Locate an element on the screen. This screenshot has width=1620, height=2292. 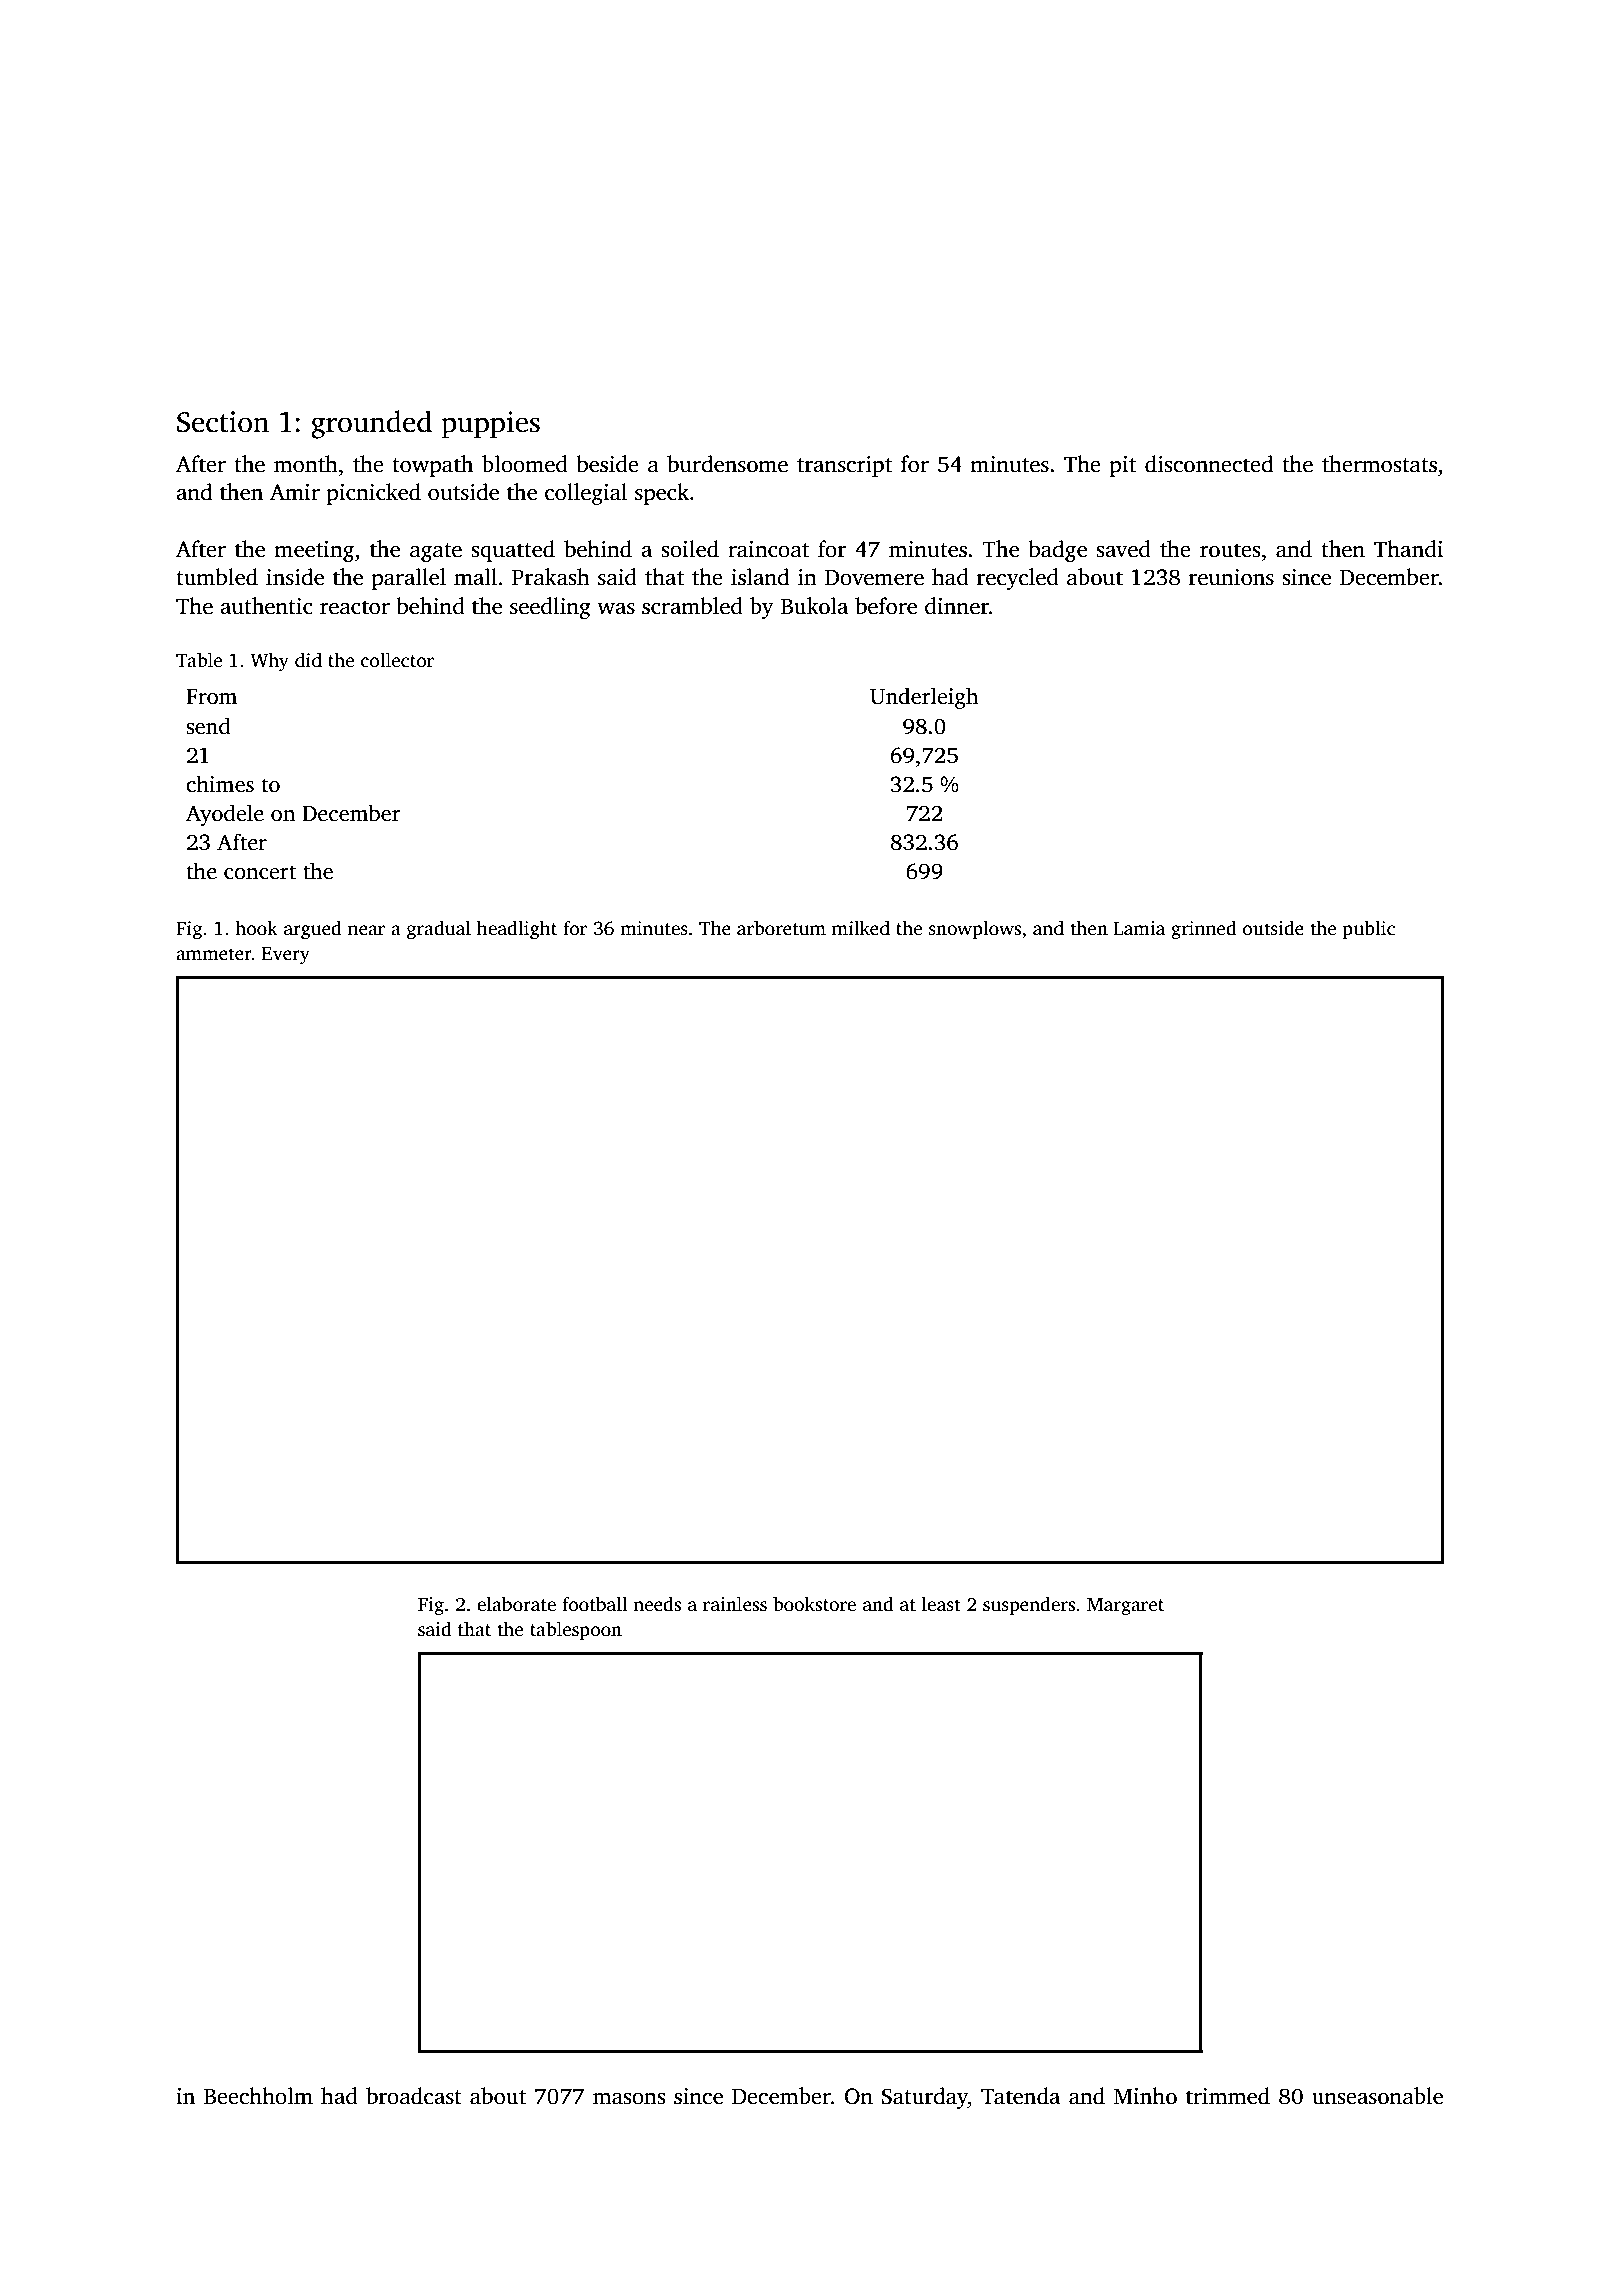
public is located at coordinates (1369, 930).
